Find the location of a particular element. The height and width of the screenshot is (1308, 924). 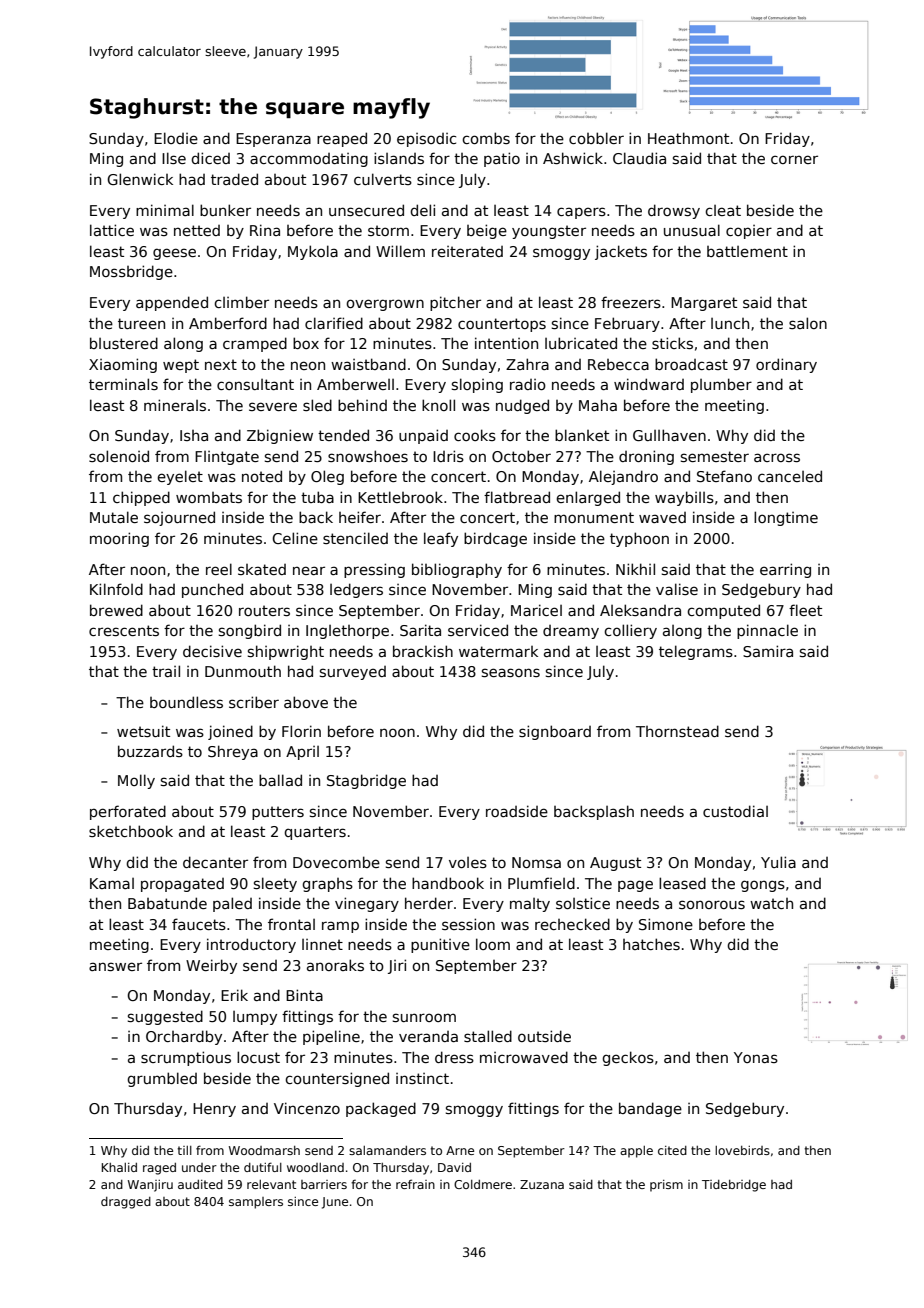

semester is located at coordinates (715, 456).
